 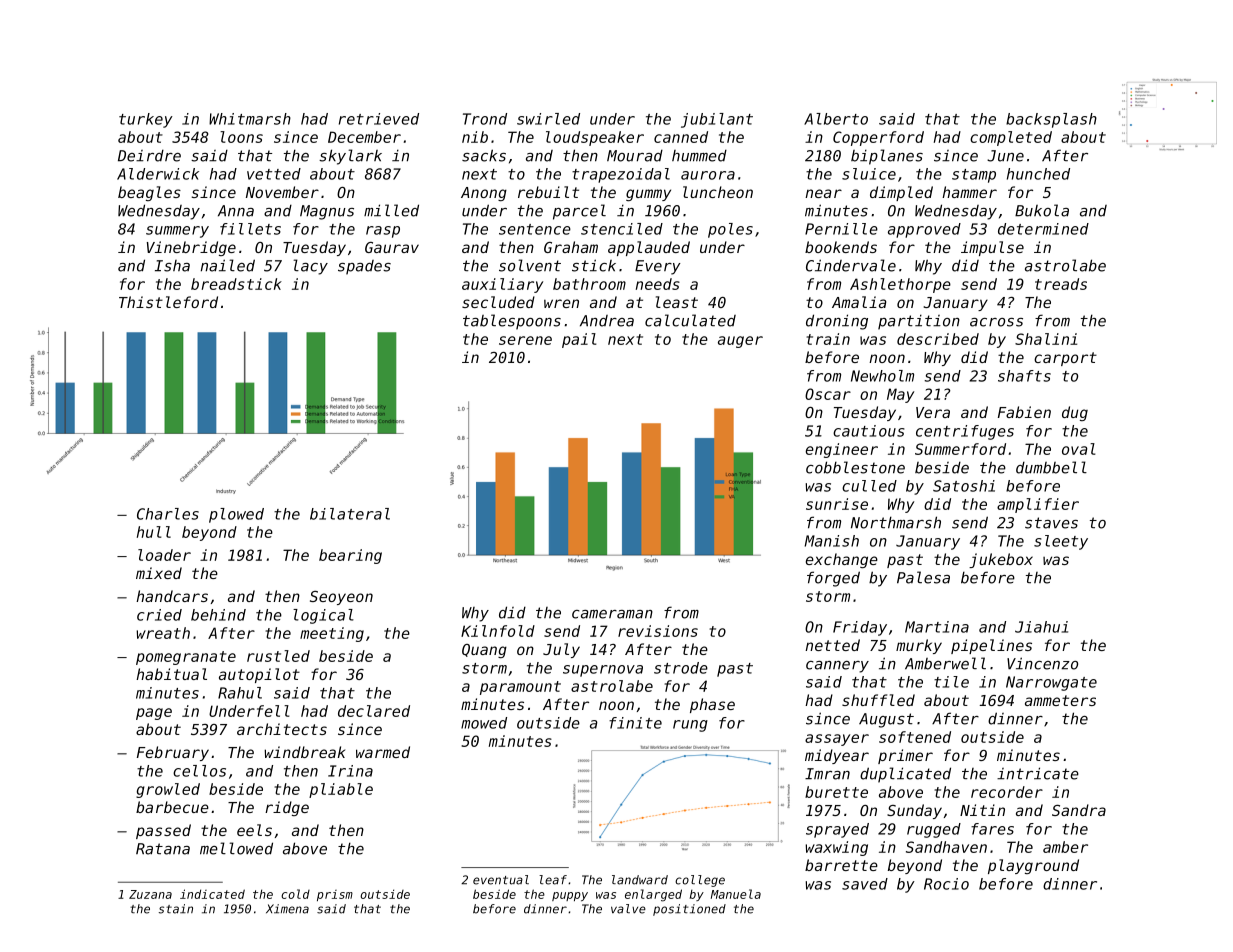 I want to click on serene, so click(x=525, y=340).
